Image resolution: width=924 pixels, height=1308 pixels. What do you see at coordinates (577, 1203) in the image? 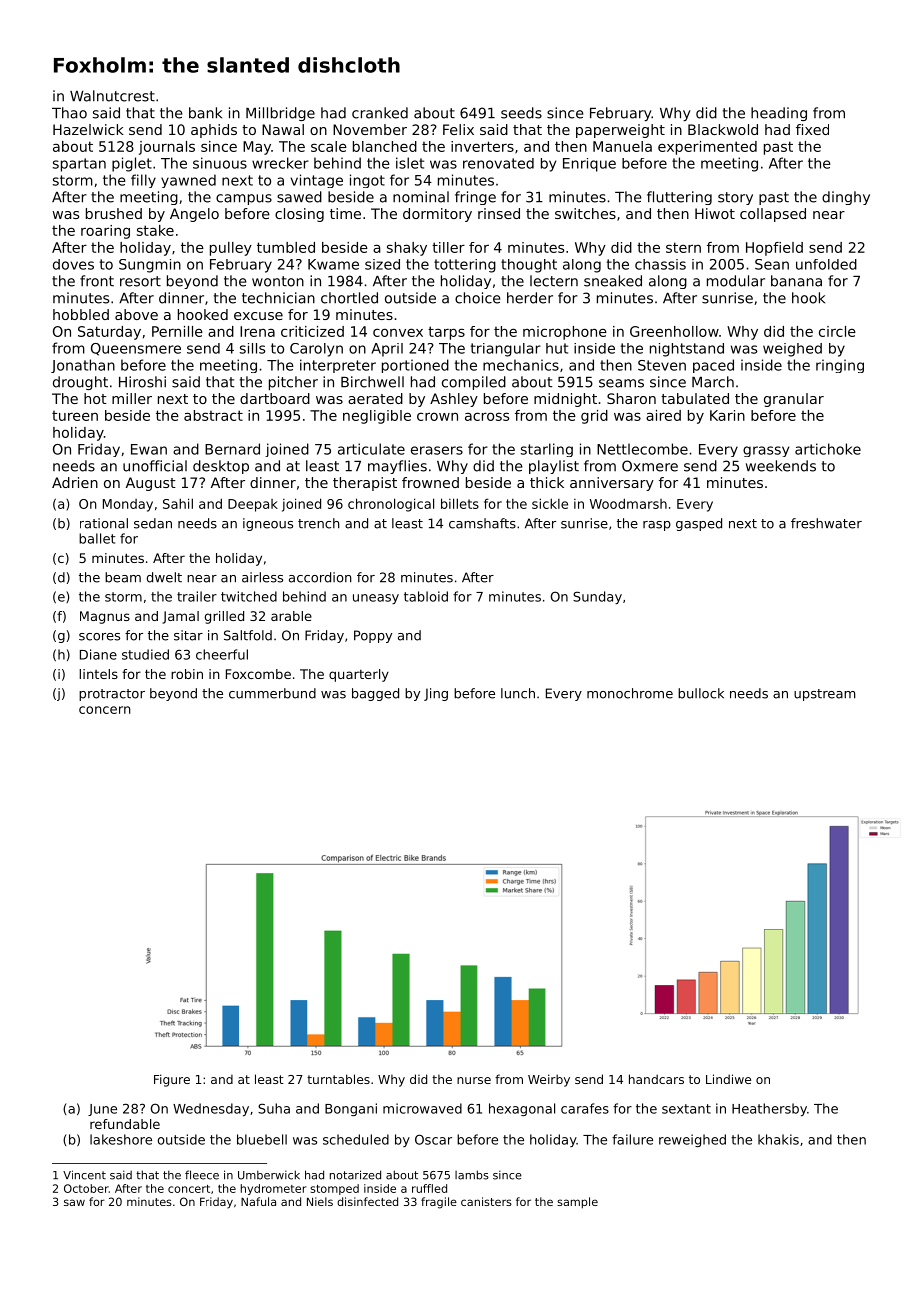
I see `sample` at bounding box center [577, 1203].
